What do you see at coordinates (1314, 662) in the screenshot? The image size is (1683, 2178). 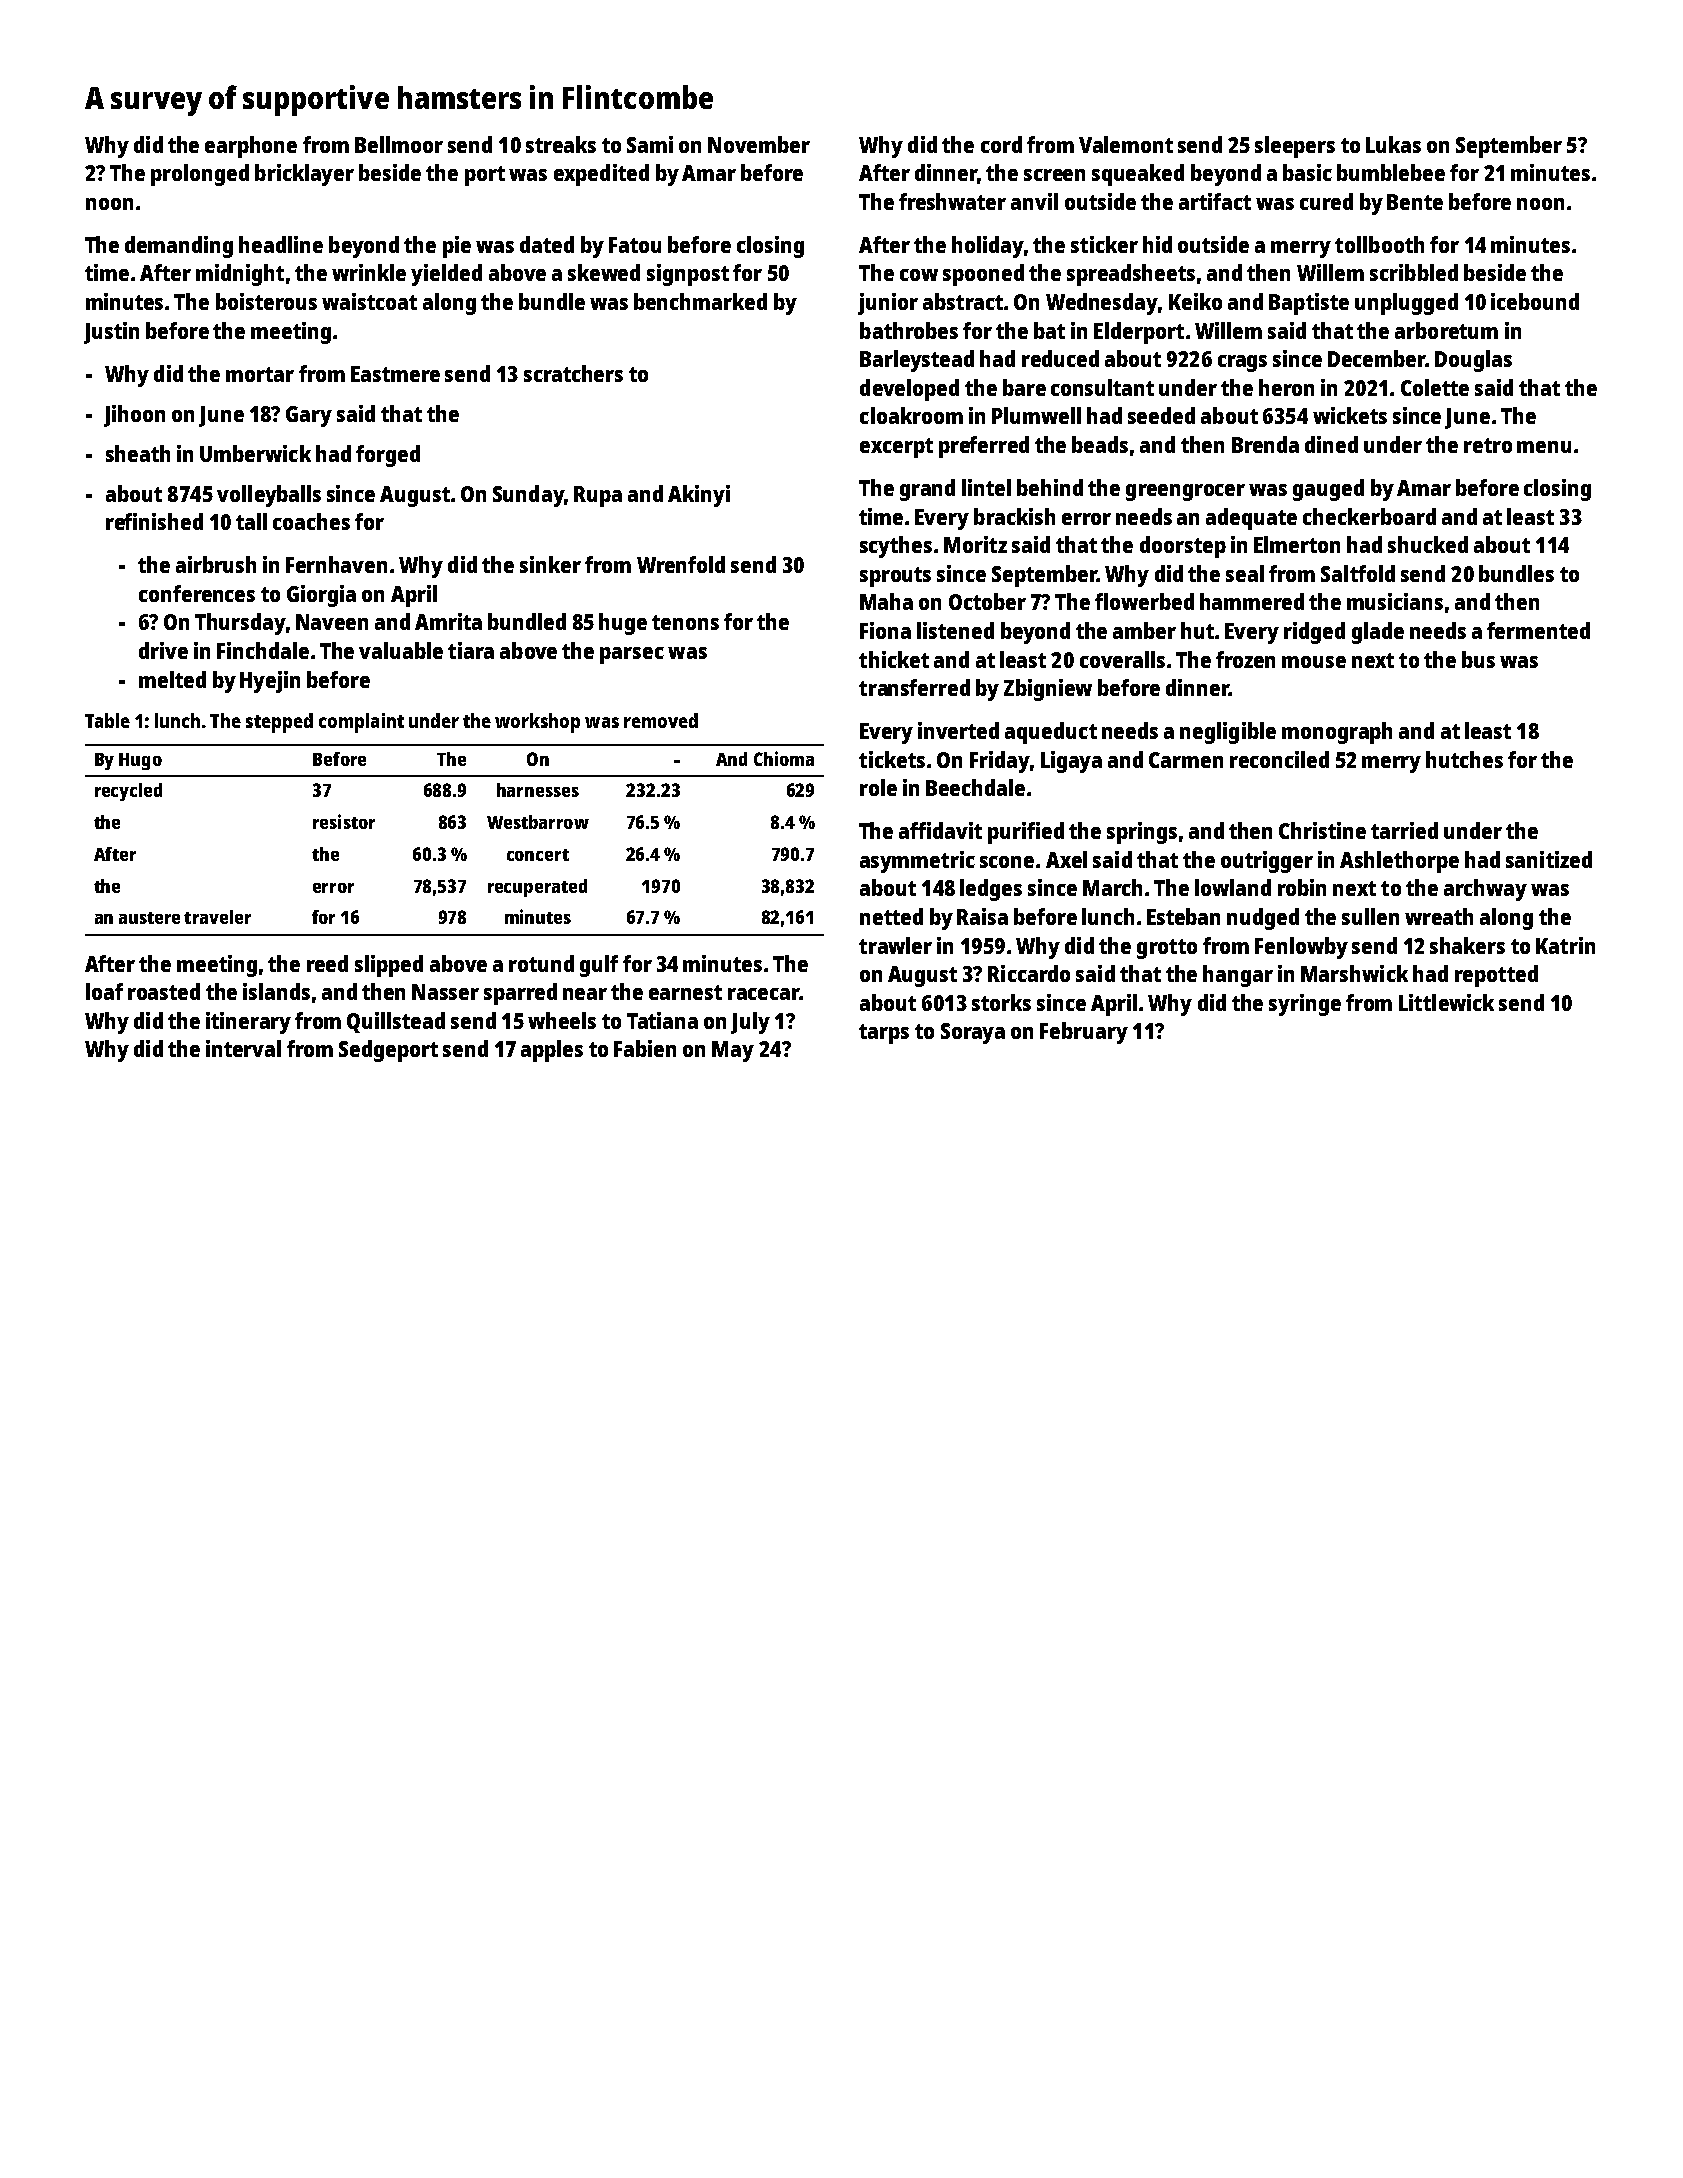 I see `mouse` at bounding box center [1314, 662].
